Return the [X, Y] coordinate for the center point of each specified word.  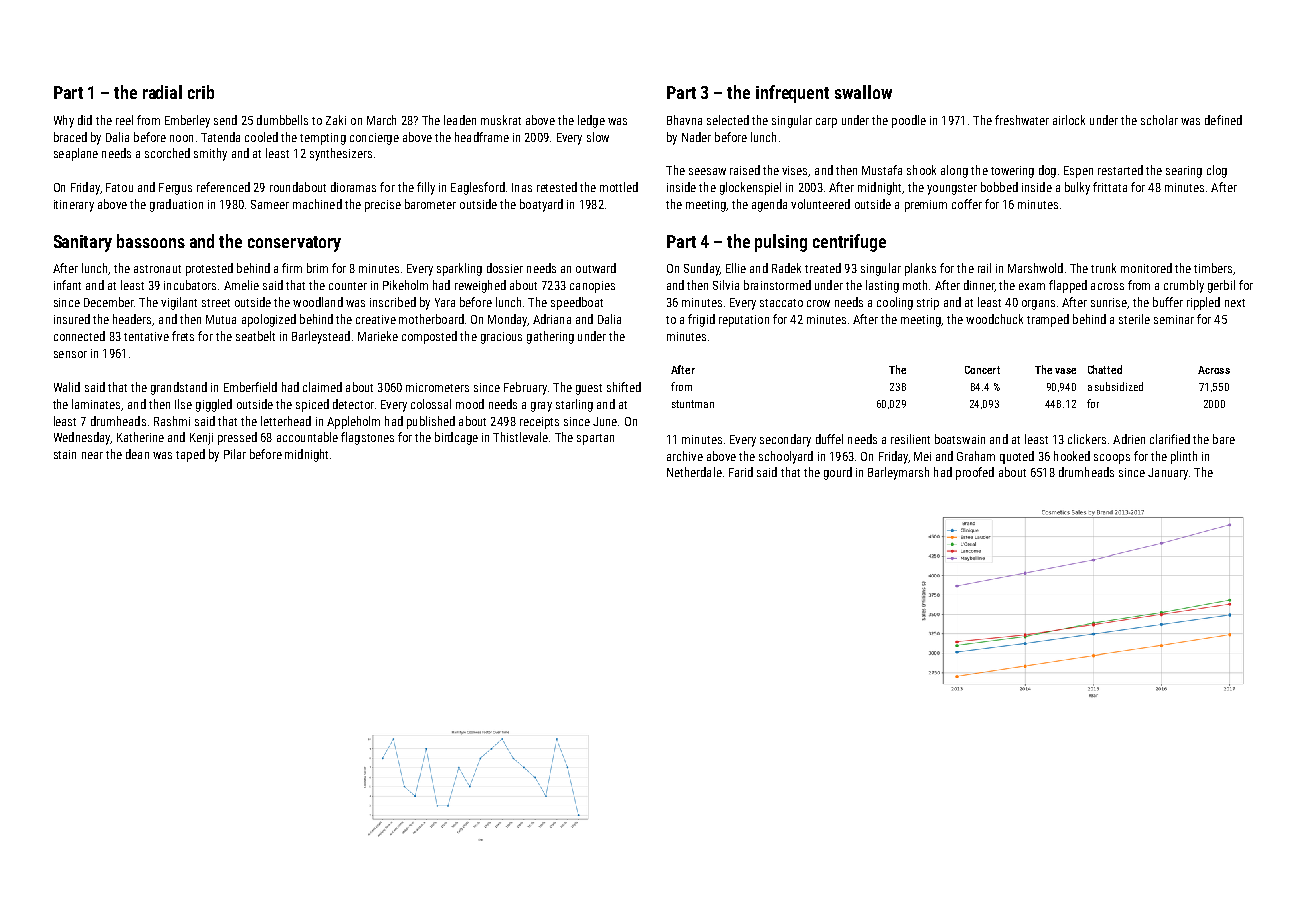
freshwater [1022, 120]
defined [1223, 120]
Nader [696, 137]
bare [1224, 439]
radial [162, 92]
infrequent [792, 94]
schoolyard [786, 457]
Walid [67, 387]
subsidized [1119, 386]
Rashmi [172, 421]
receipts [539, 423]
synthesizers [341, 154]
